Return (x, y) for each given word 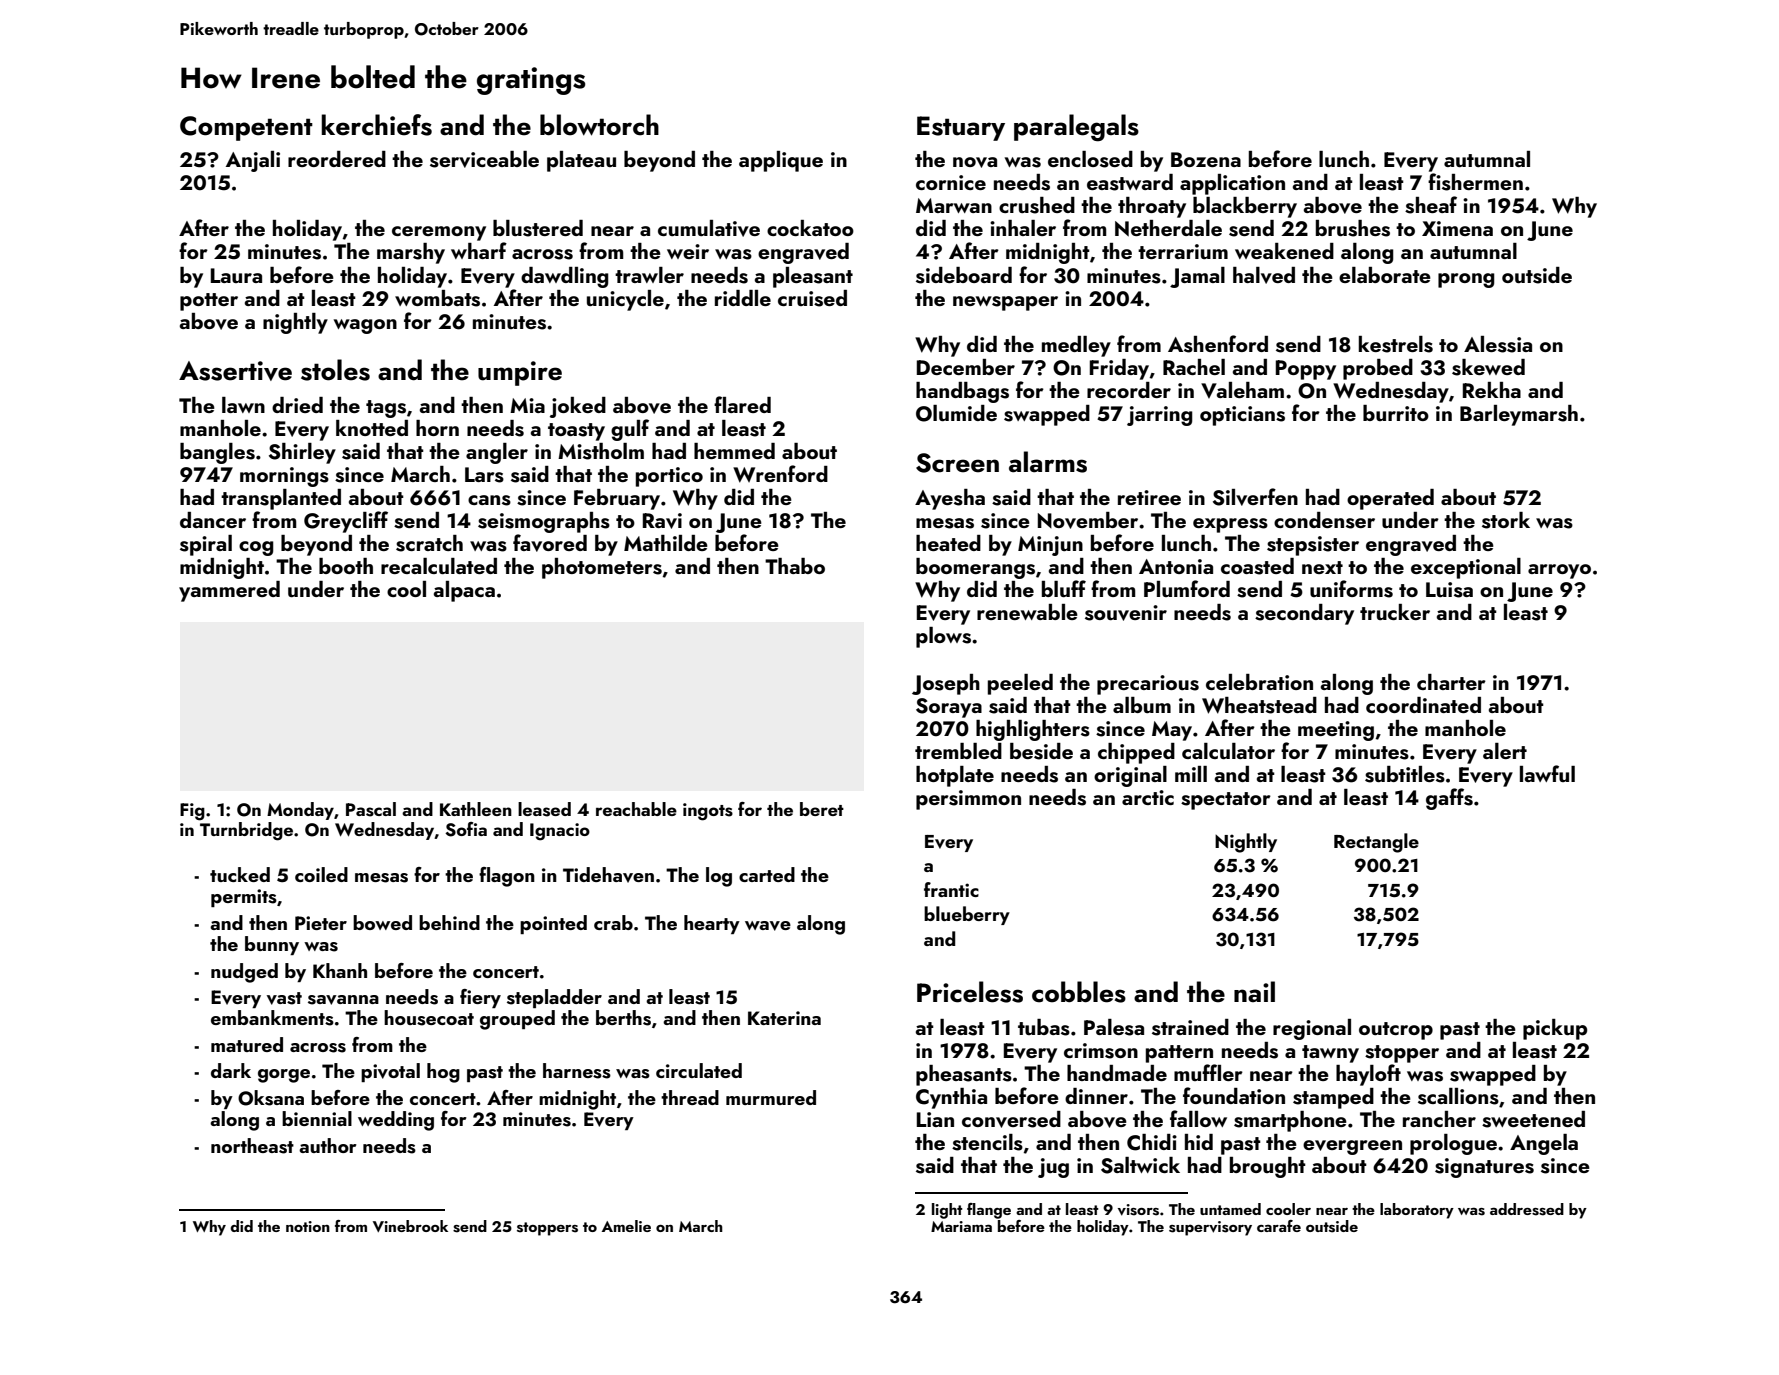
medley (1076, 346)
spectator (1226, 801)
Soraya (949, 708)
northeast (252, 1146)
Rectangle (1376, 843)
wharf (479, 250)
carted (767, 874)
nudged (244, 973)
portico (669, 477)
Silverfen (1255, 497)
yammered (229, 591)
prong (1466, 280)
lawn (243, 405)
